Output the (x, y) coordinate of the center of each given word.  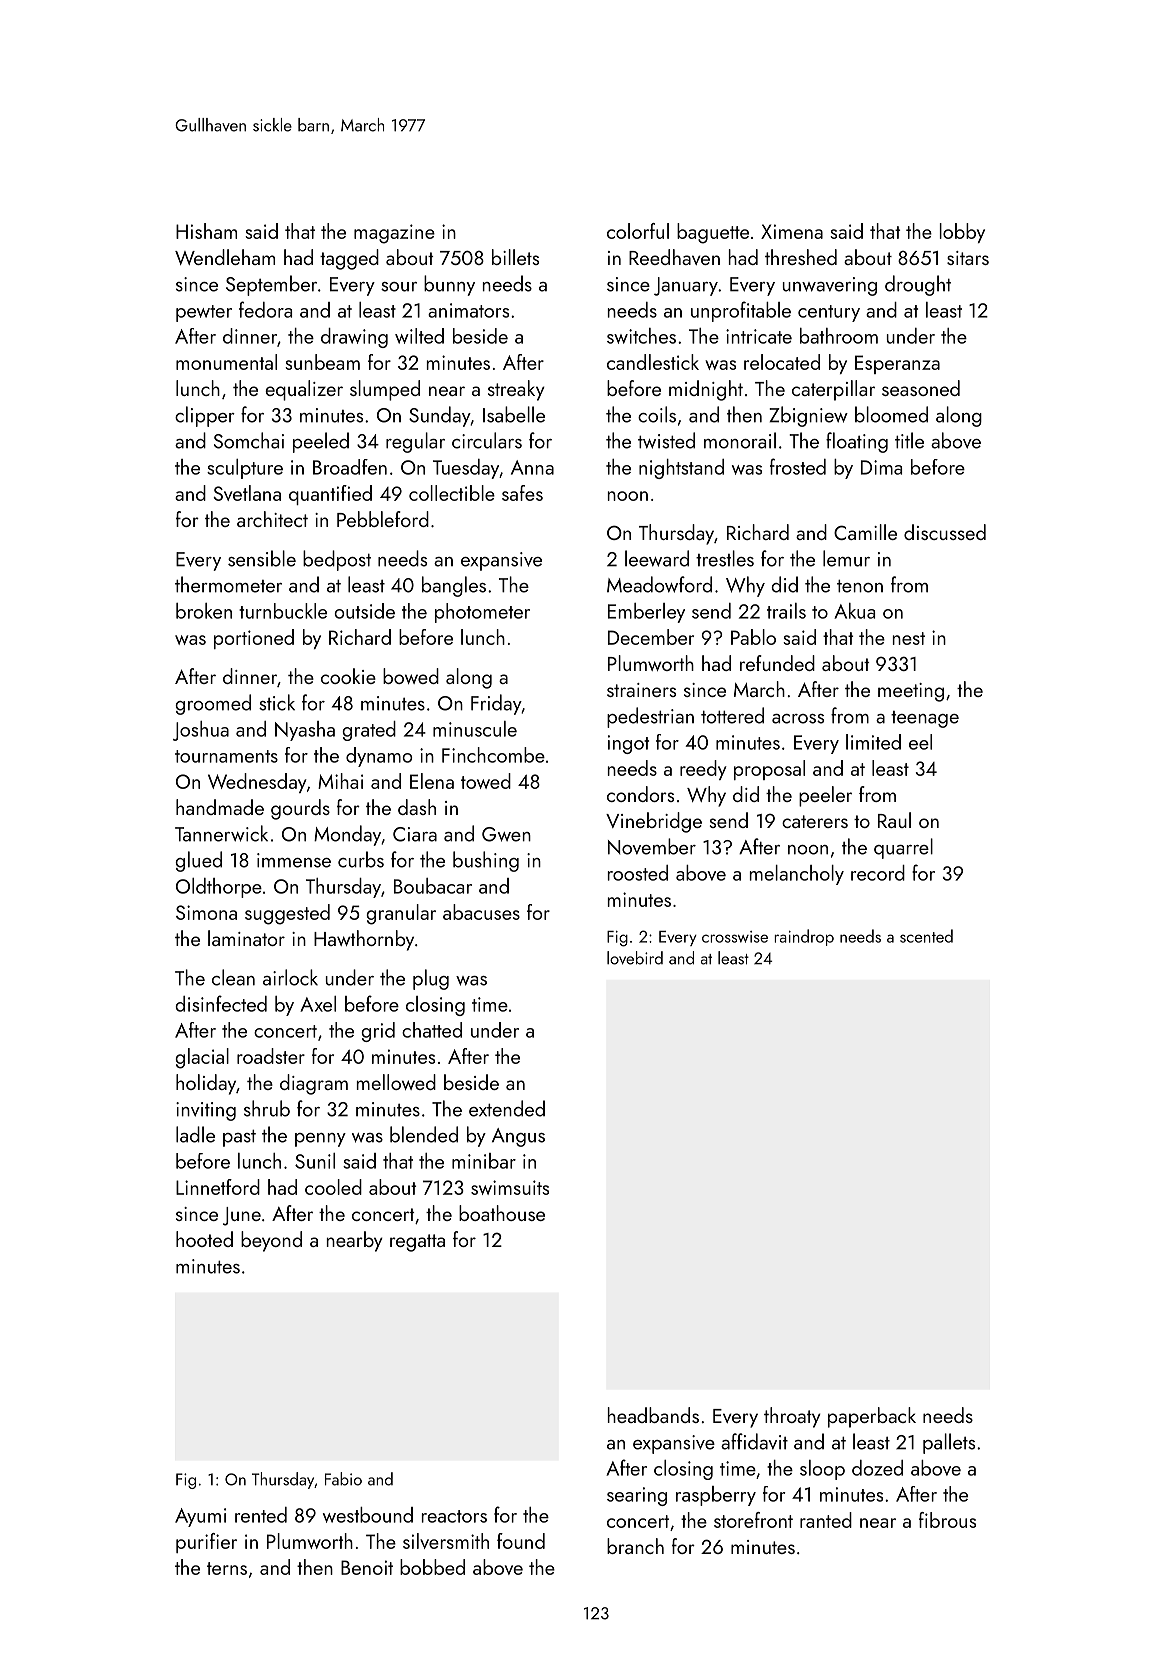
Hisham (206, 231)
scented (926, 936)
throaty (792, 1417)
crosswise (735, 937)
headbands (653, 1415)
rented (261, 1515)
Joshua (201, 731)
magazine (394, 234)
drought (918, 285)
